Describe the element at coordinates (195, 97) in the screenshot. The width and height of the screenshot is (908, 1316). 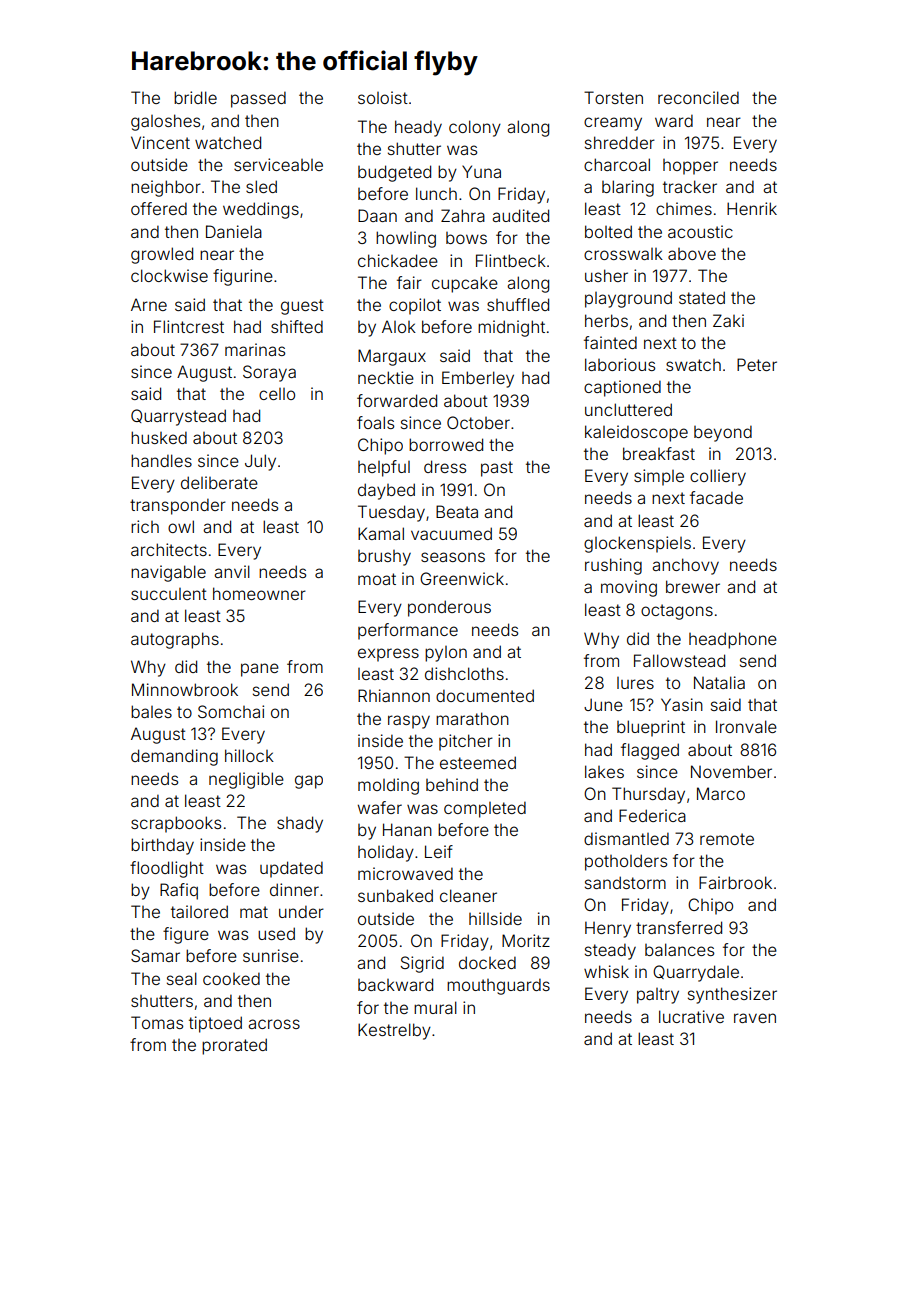
I see `bridle` at that location.
